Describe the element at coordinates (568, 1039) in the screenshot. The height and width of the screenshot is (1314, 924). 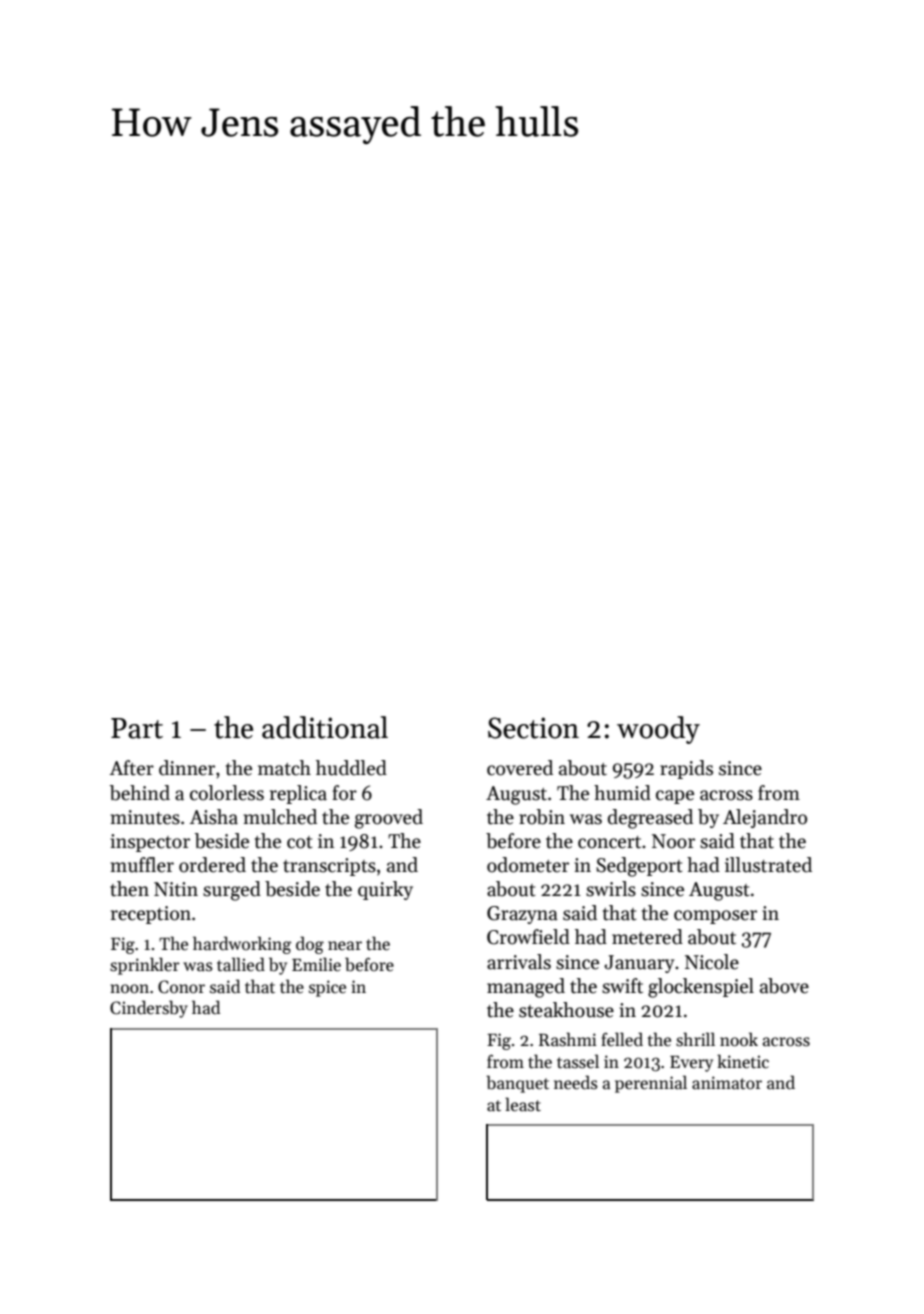
I see `Rashmi` at that location.
